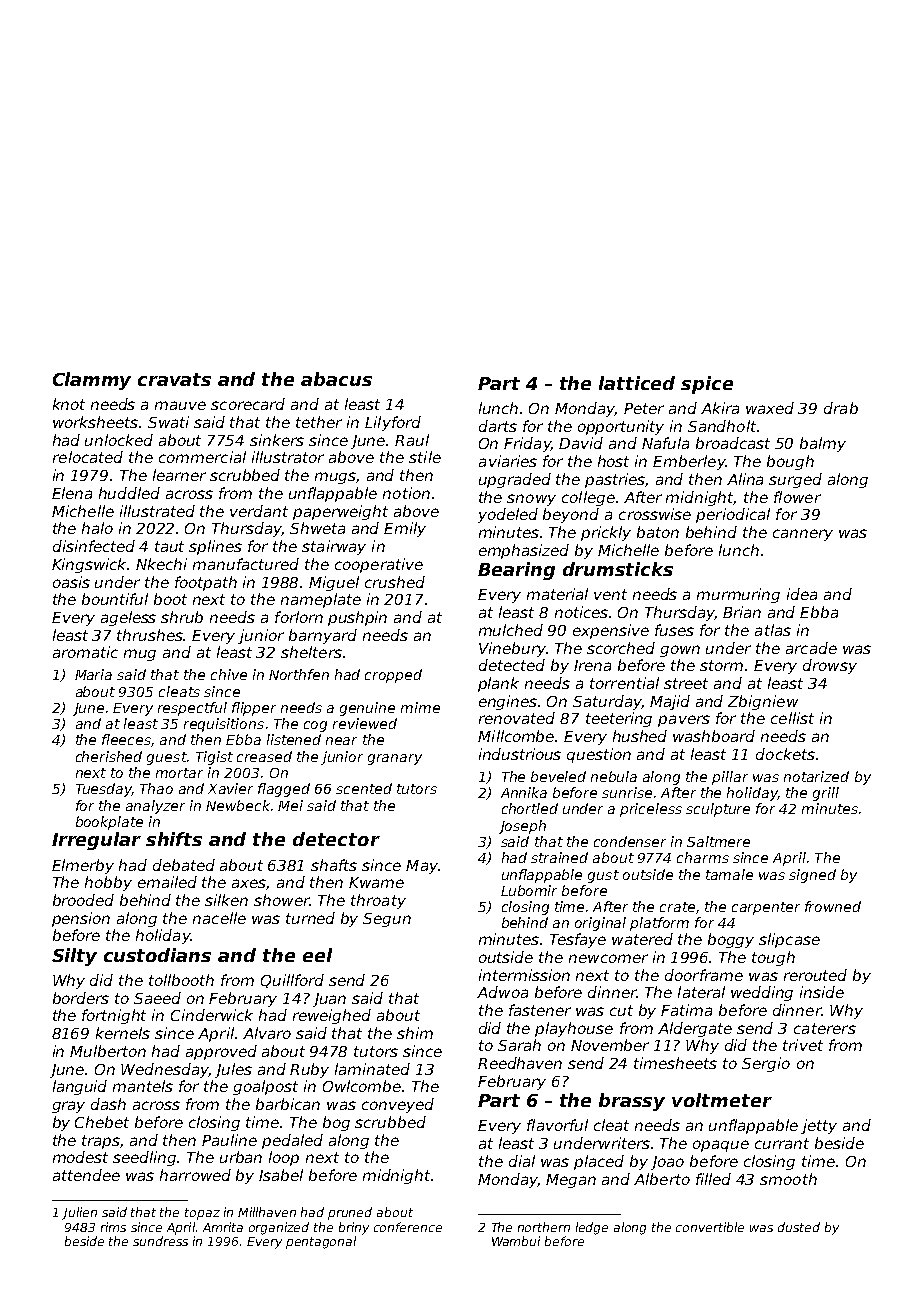 This screenshot has width=924, height=1308. What do you see at coordinates (321, 1242) in the screenshot?
I see `pentagonal` at bounding box center [321, 1242].
